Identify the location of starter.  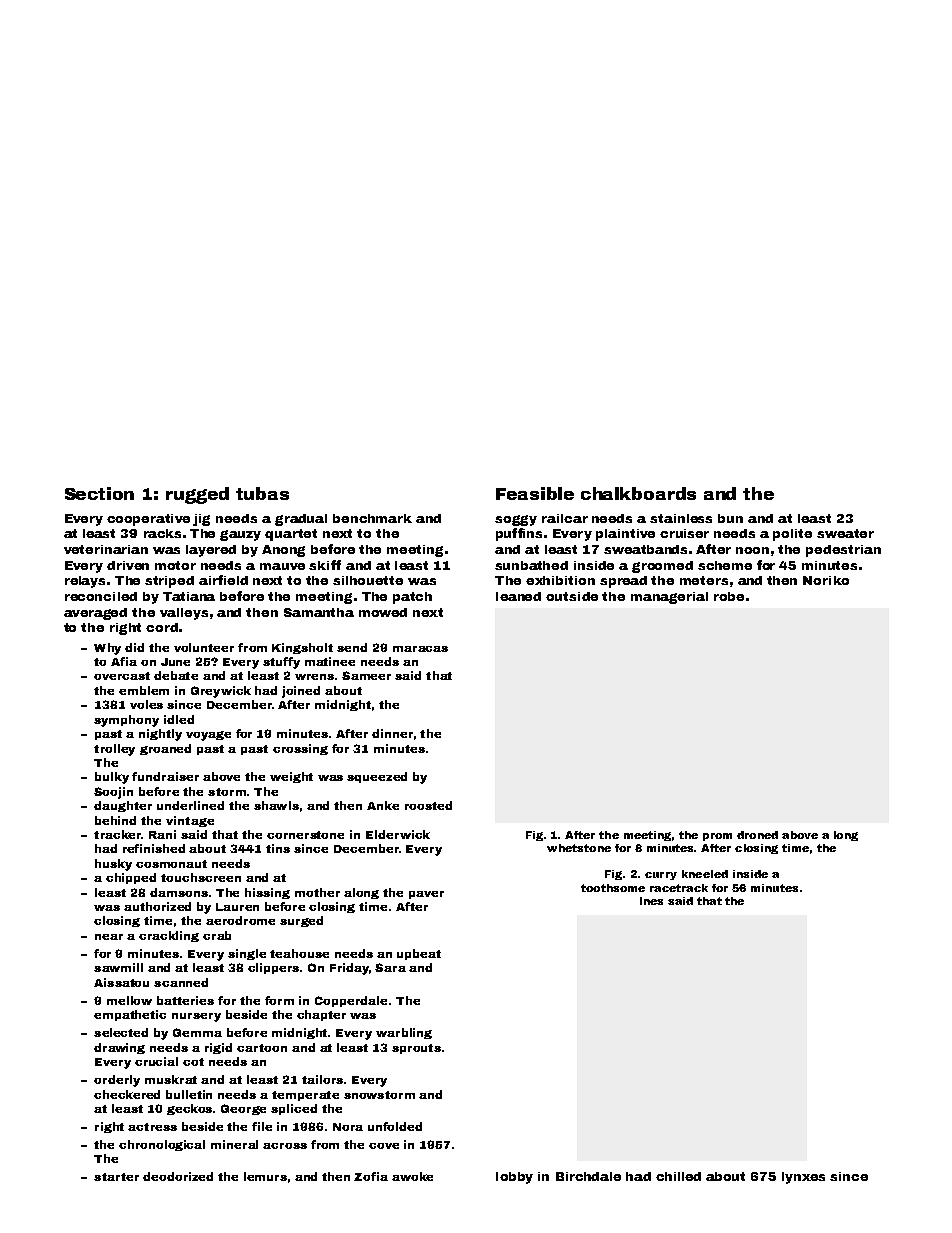
(116, 1177).
